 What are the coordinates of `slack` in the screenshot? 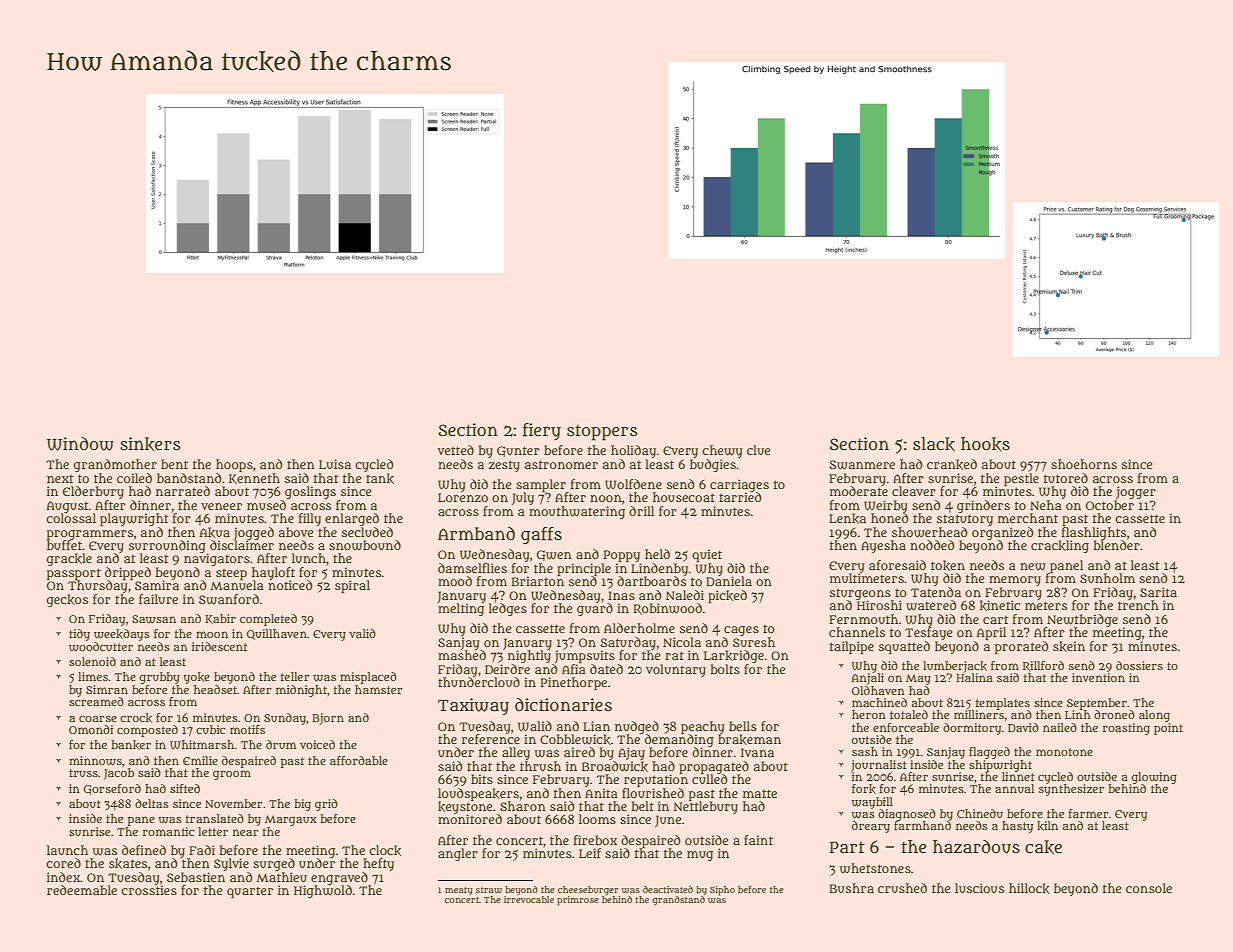 It's located at (934, 444).
